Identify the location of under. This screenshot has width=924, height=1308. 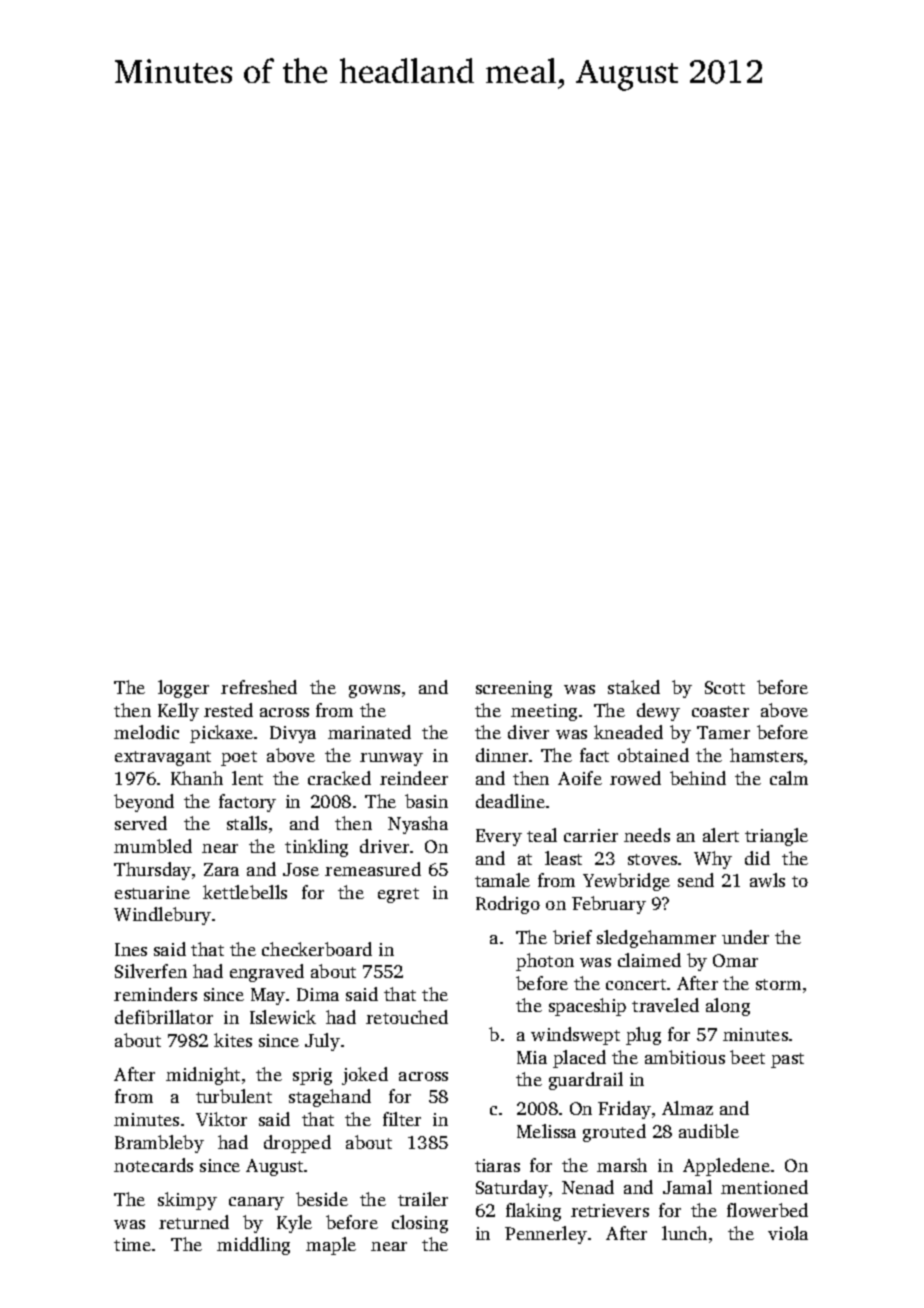
(745, 937).
